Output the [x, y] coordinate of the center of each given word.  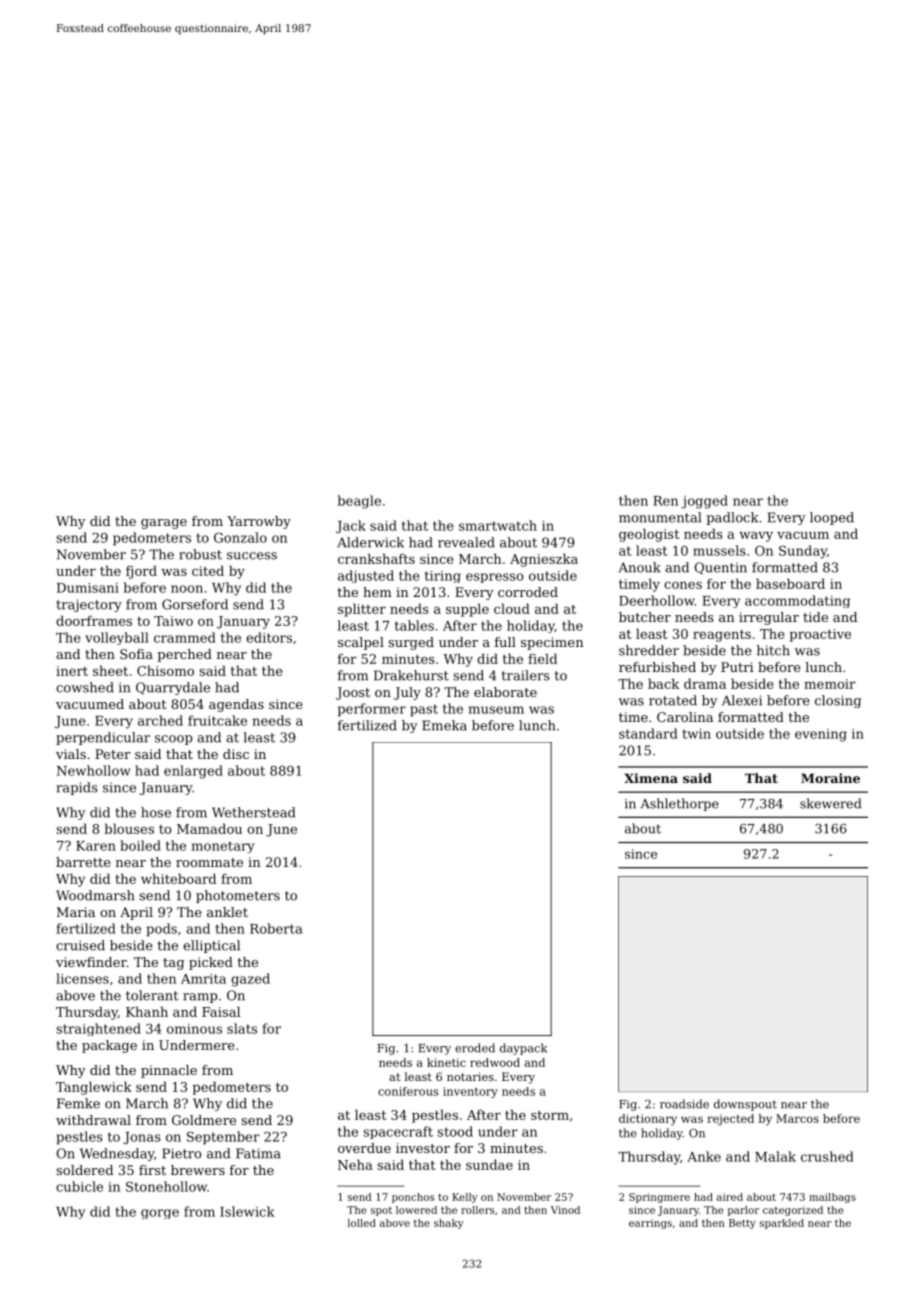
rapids [77, 788]
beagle [359, 502]
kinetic [446, 1062]
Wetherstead [253, 812]
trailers [526, 675]
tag [173, 964]
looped [832, 518]
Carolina [685, 717]
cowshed [85, 687]
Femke [78, 1103]
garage [164, 524]
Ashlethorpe [680, 804]
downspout [745, 1105]
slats [242, 1028]
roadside [684, 1104]
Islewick [247, 1211]
